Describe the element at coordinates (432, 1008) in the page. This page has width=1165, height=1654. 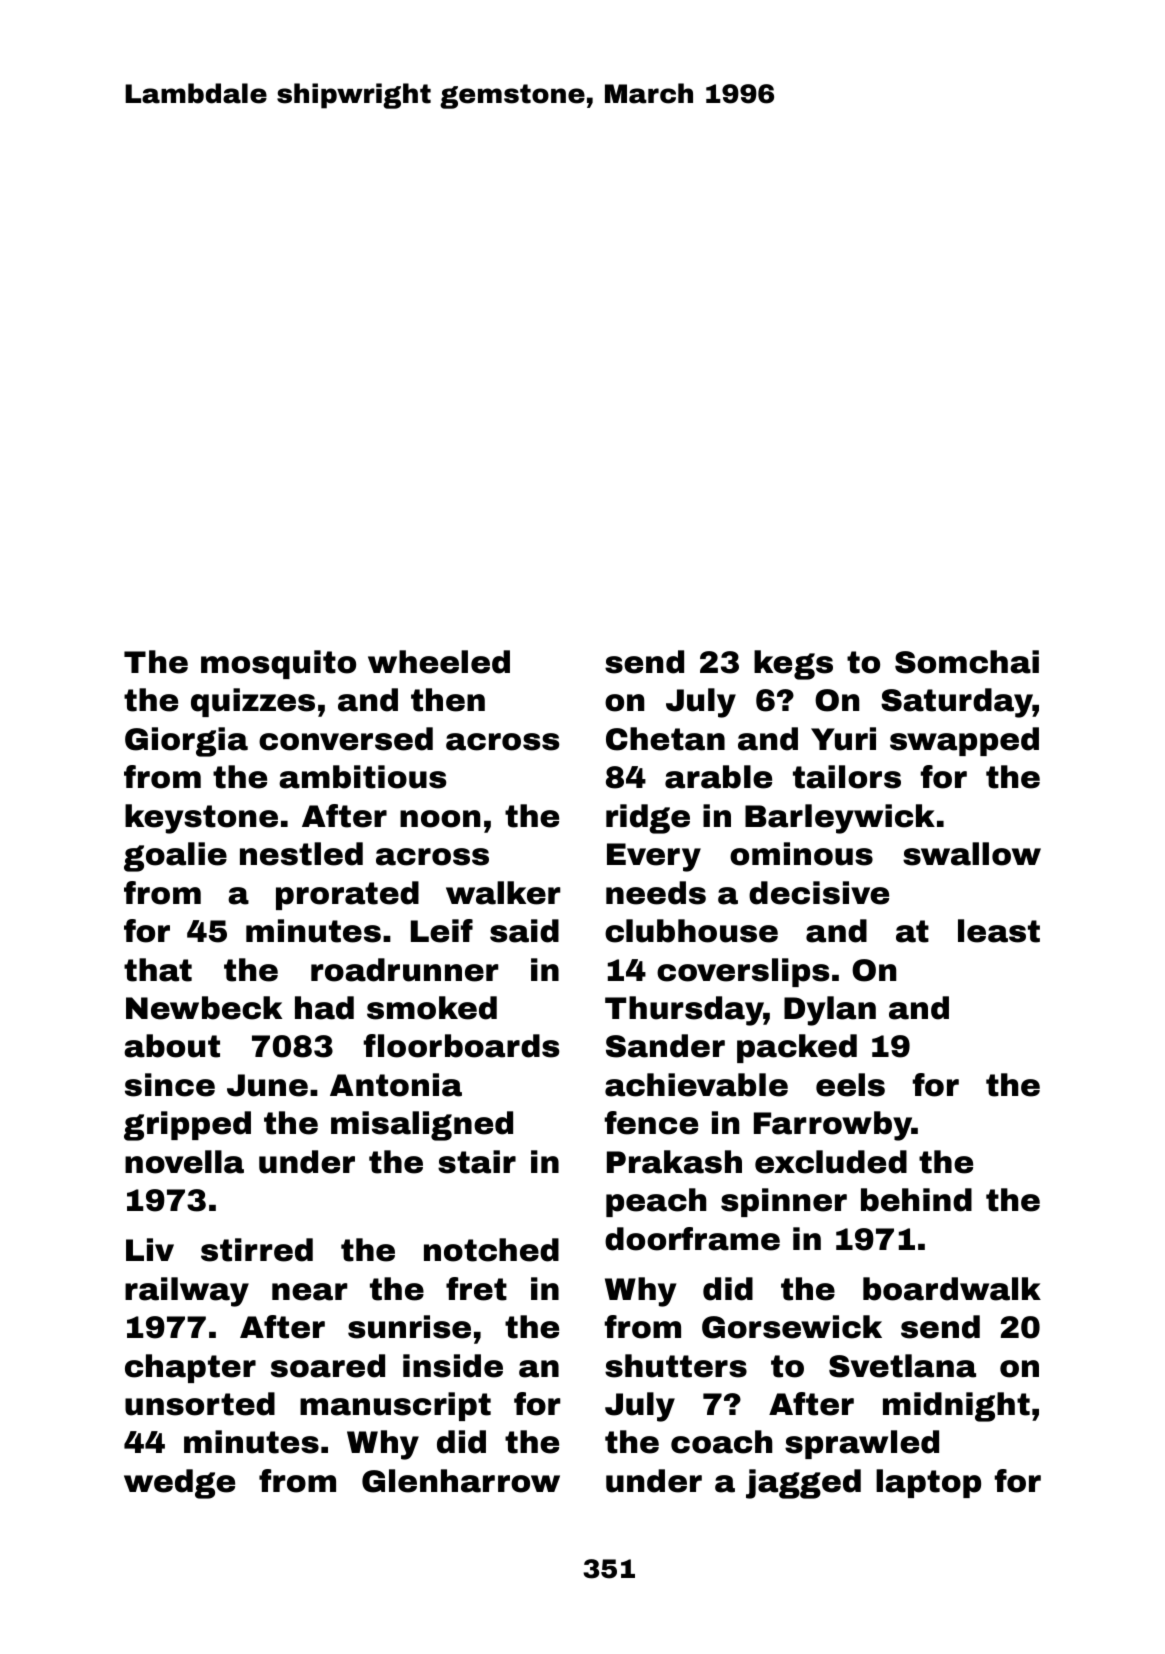
I see `smoked` at that location.
